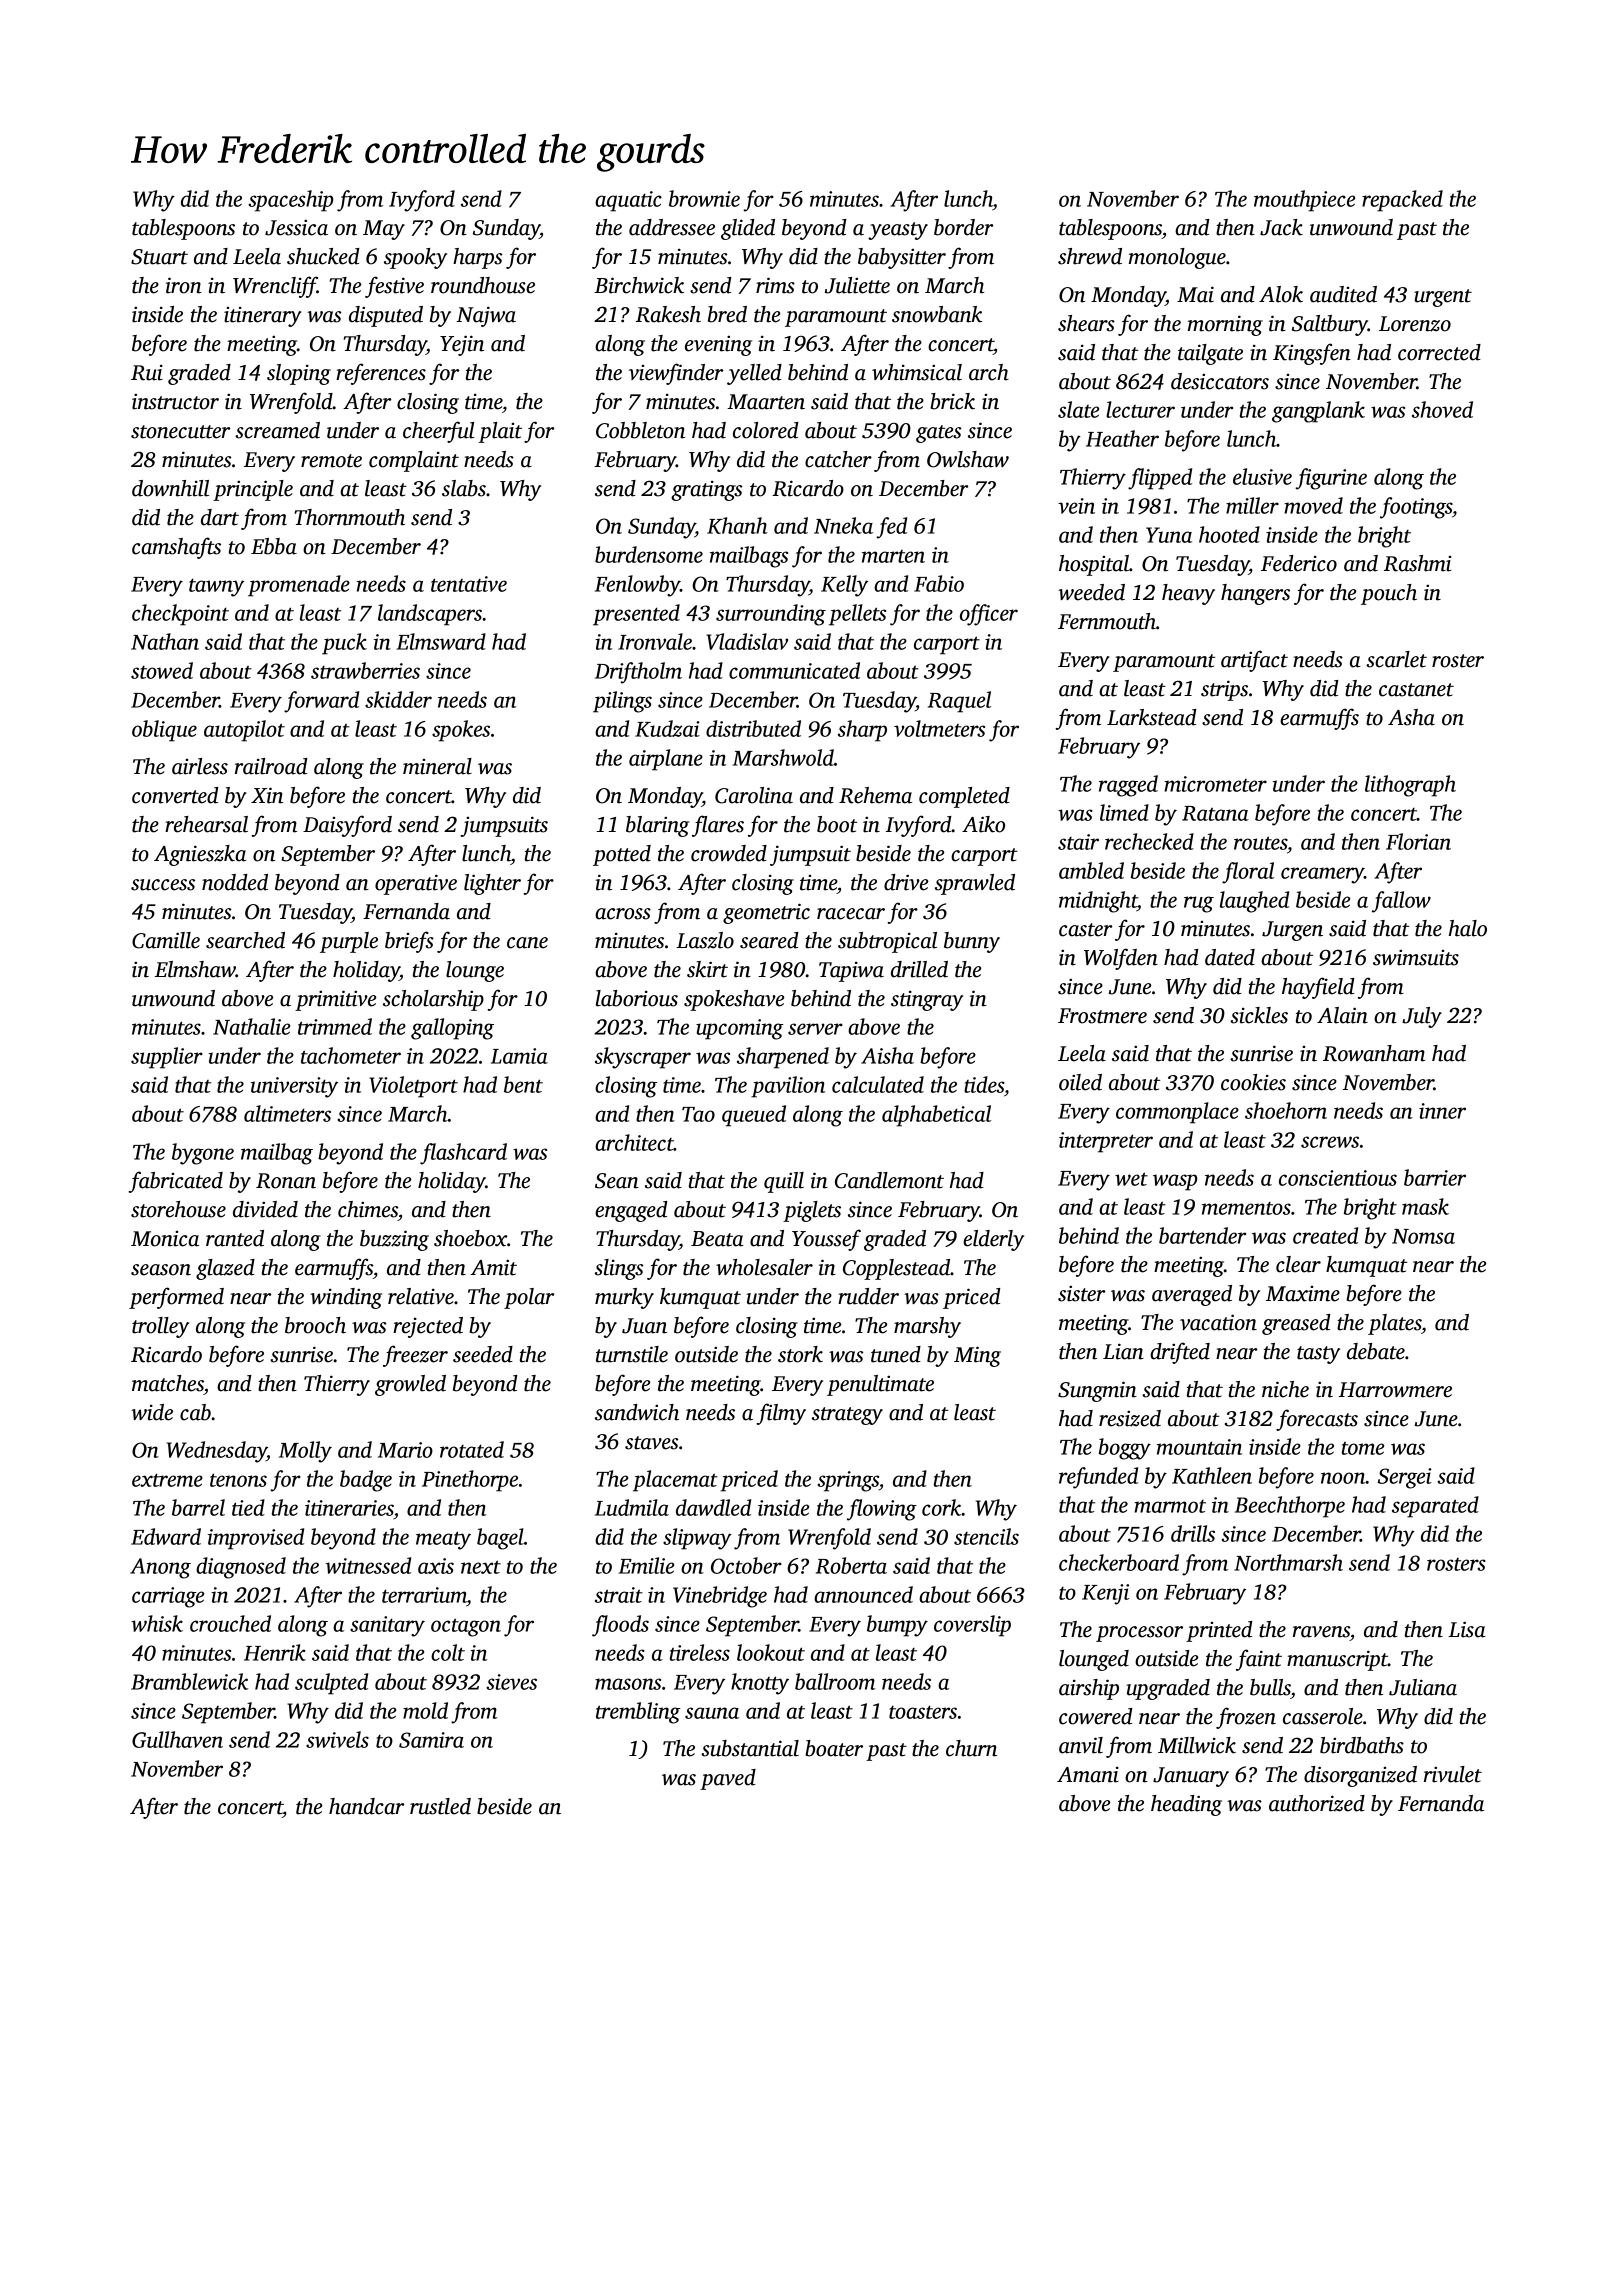 This screenshot has height=2292, width=1620. Describe the element at coordinates (398, 699) in the screenshot. I see `skidder` at that location.
